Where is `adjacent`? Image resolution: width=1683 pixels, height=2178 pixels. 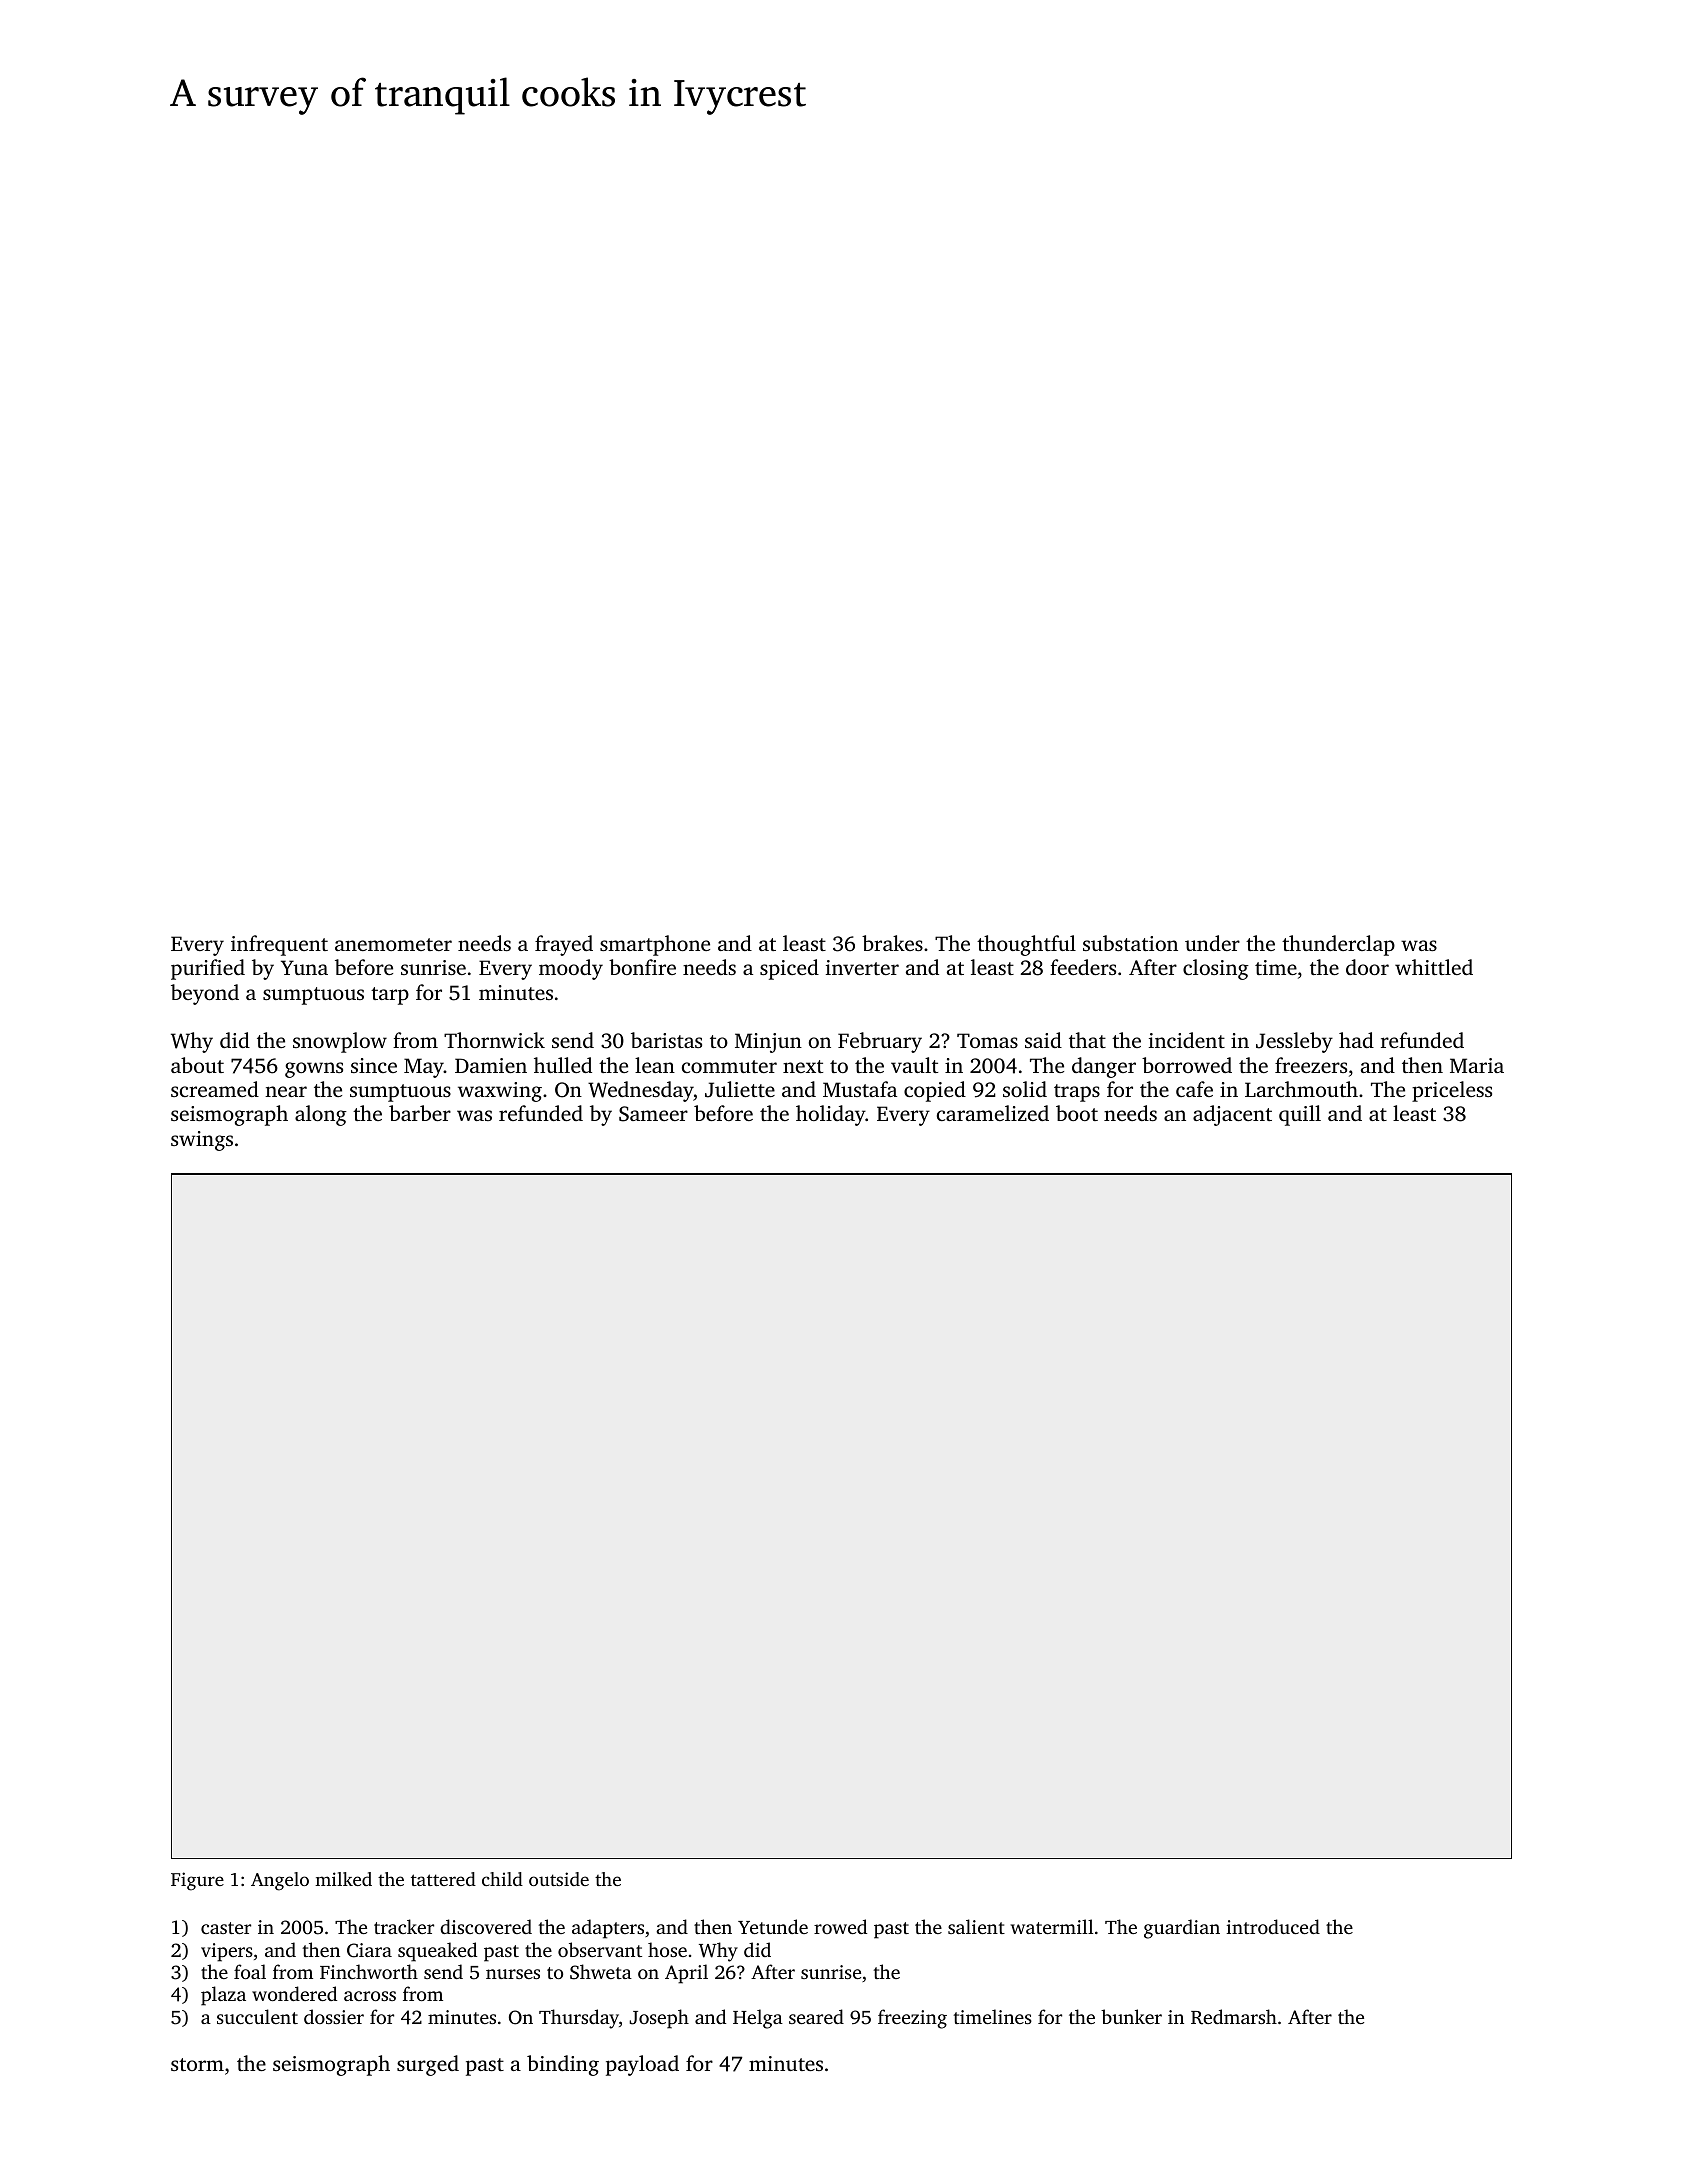 adjacent is located at coordinates (1232, 1115).
